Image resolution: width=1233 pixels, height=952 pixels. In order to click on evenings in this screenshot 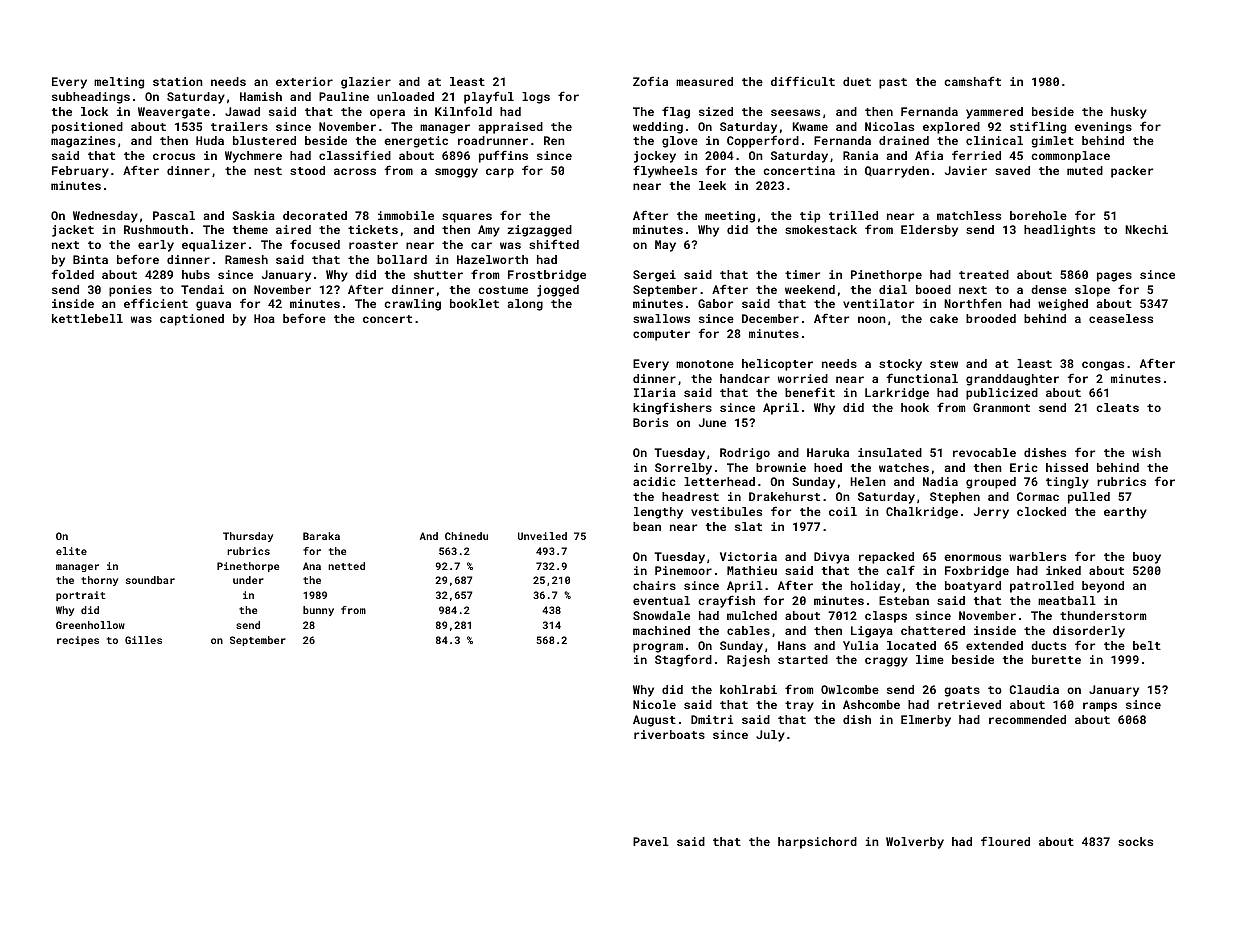, I will do `click(1103, 128)`.
